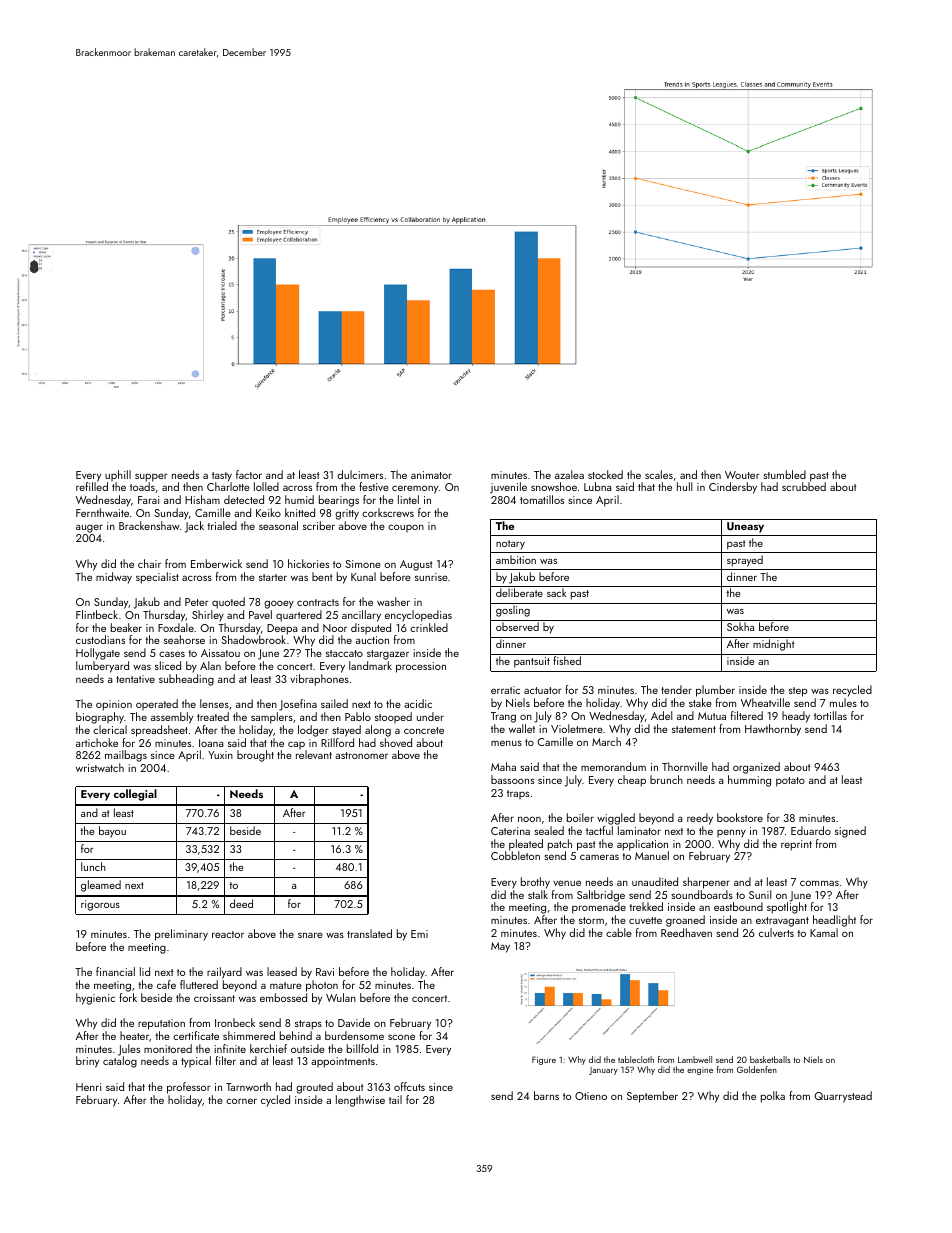  Describe the element at coordinates (248, 1086) in the screenshot. I see `Tarnworth` at that location.
